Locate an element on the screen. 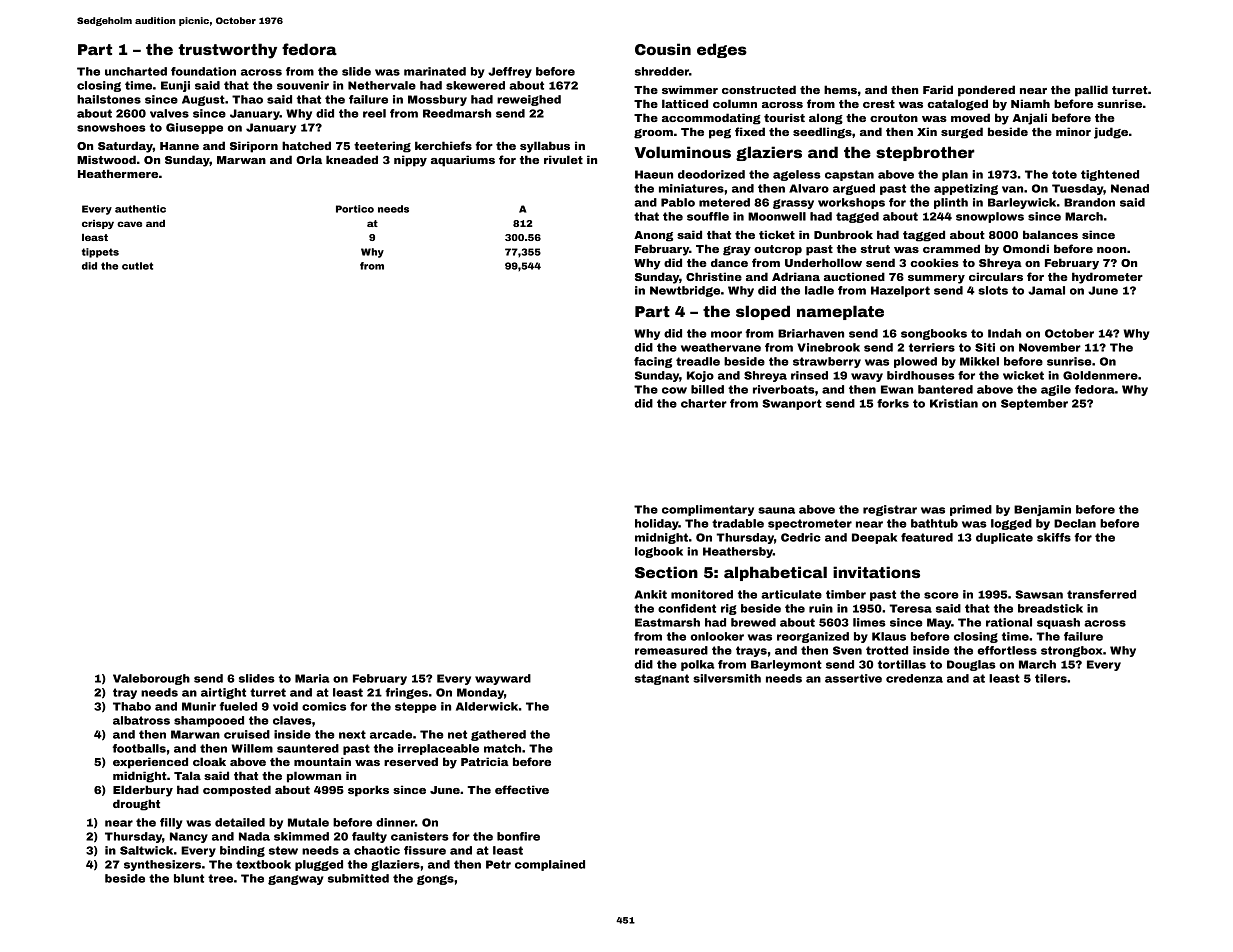  tippets is located at coordinates (100, 253).
